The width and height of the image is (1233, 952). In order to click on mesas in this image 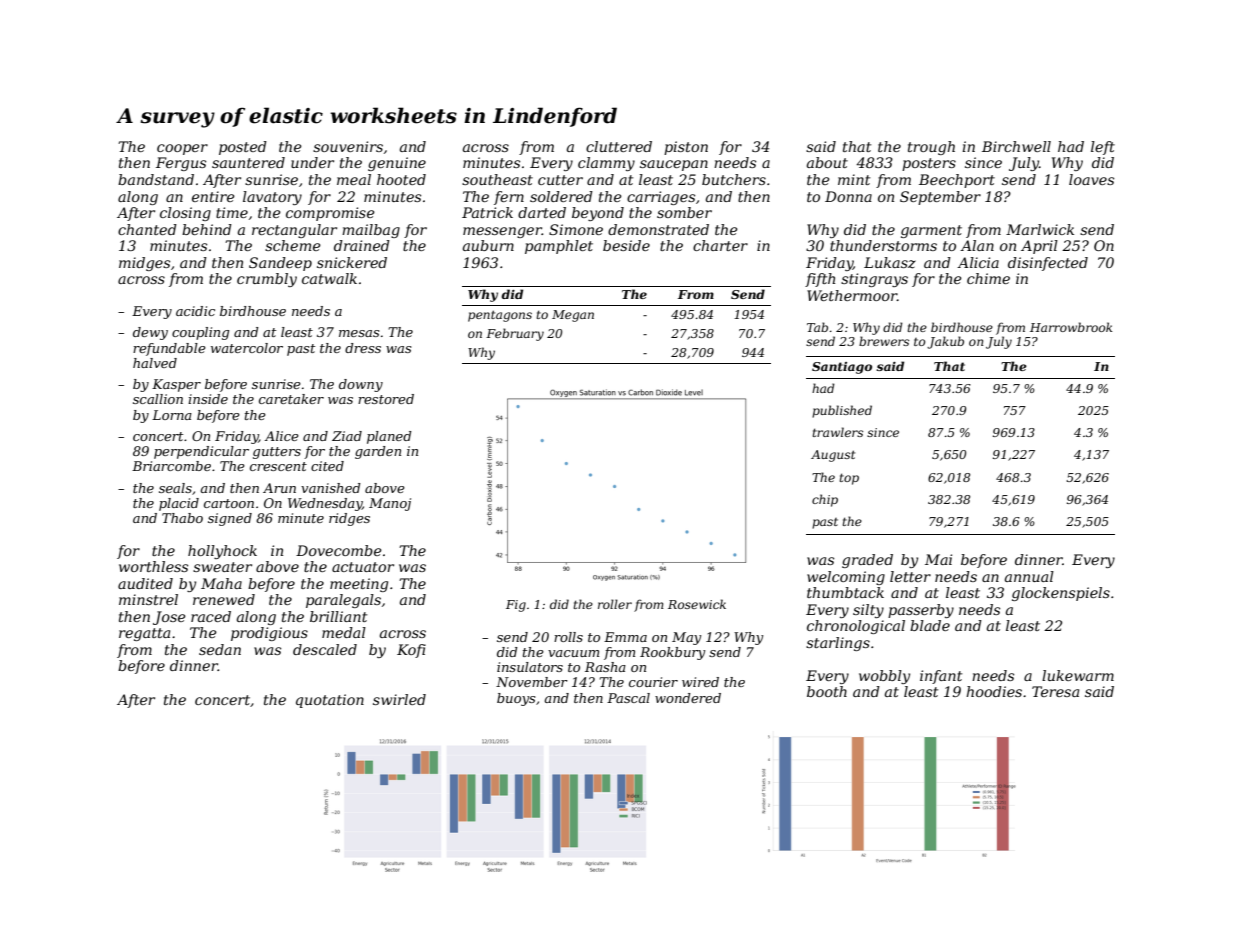, I will do `click(359, 333)`.
